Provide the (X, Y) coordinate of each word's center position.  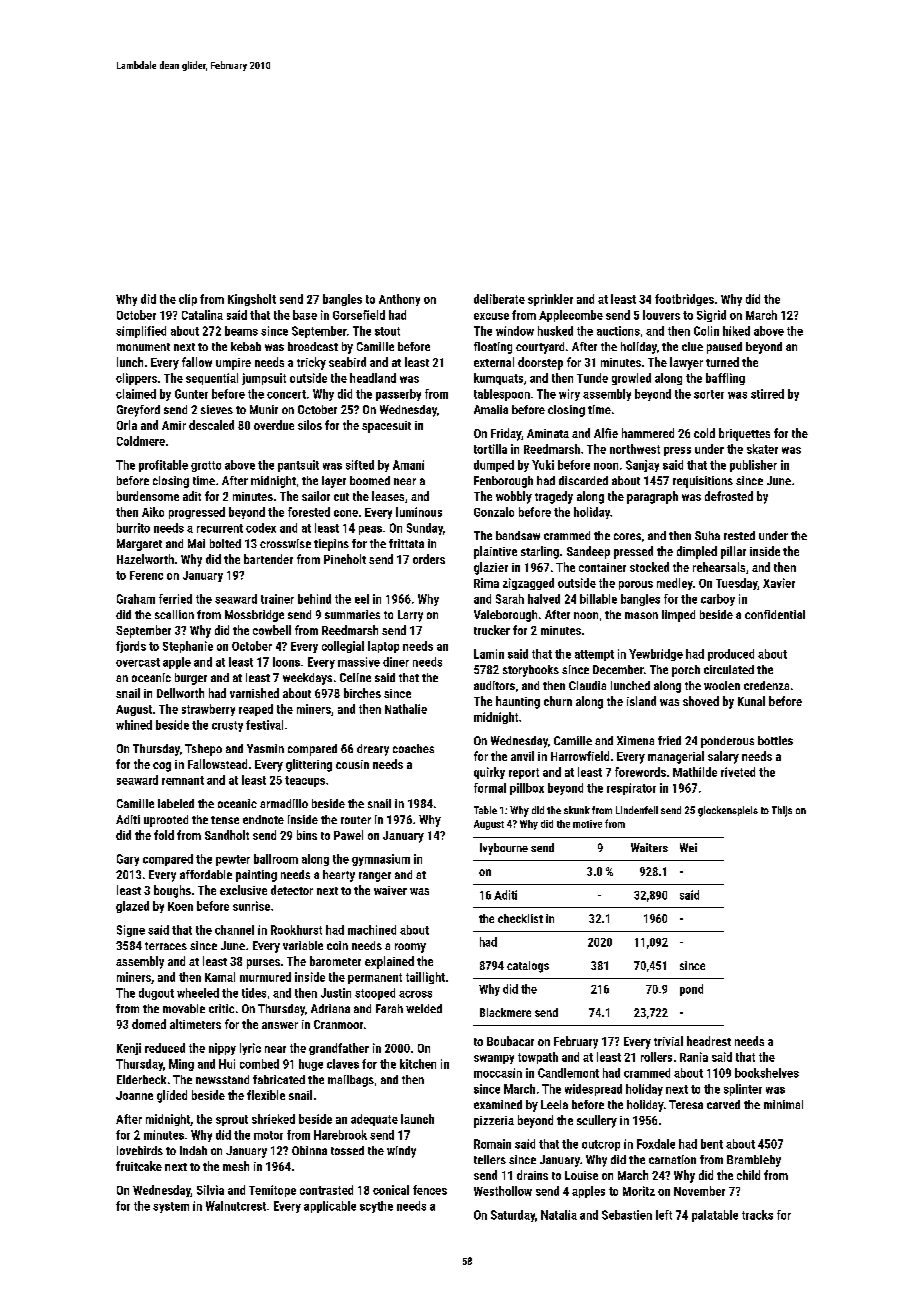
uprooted (166, 821)
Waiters (649, 847)
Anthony (399, 300)
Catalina (202, 315)
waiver (390, 890)
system (171, 1207)
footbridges (684, 300)
